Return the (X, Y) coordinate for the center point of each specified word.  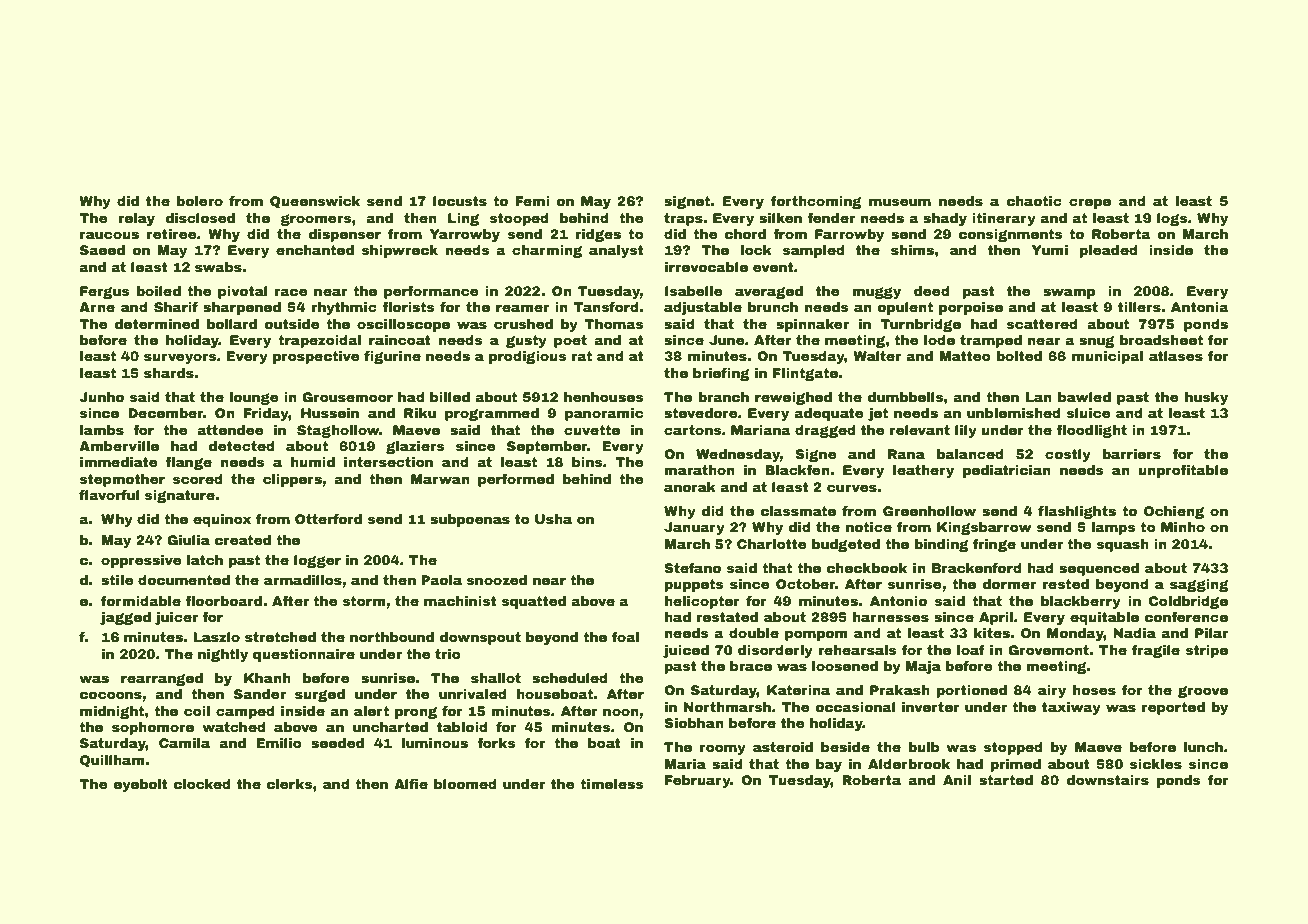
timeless (612, 784)
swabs (218, 267)
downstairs (1107, 780)
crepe (1090, 203)
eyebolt (140, 785)
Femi (532, 201)
